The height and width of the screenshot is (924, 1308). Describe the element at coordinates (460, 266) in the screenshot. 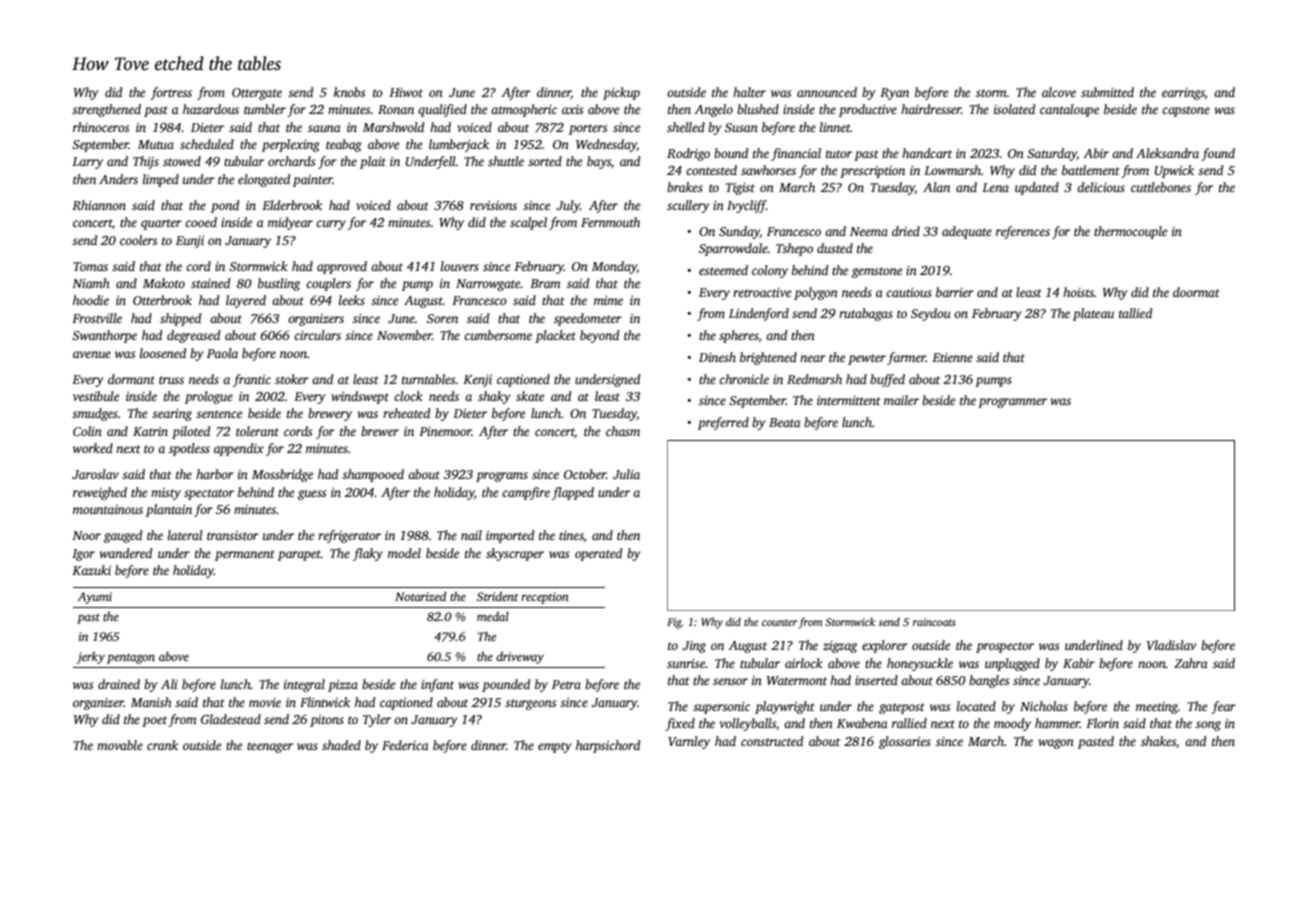

I see `louvers` at that location.
